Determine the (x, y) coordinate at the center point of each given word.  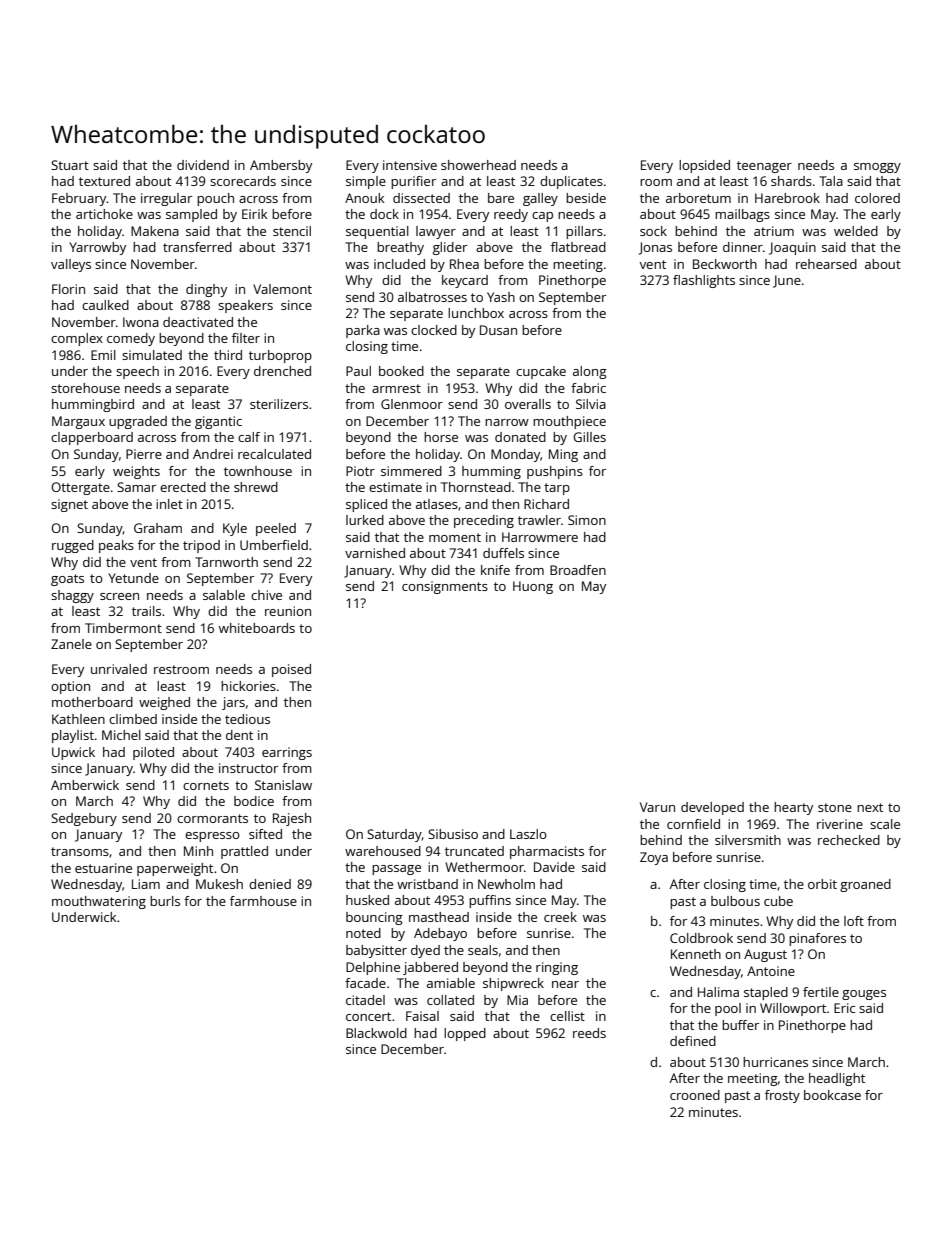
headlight (837, 1079)
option (70, 687)
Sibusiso (453, 834)
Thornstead (476, 487)
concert (368, 1016)
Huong (533, 587)
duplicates (571, 182)
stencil (292, 231)
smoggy (877, 168)
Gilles (589, 437)
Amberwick (85, 785)
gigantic (218, 422)
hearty (793, 808)
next (870, 807)
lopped (465, 1034)
